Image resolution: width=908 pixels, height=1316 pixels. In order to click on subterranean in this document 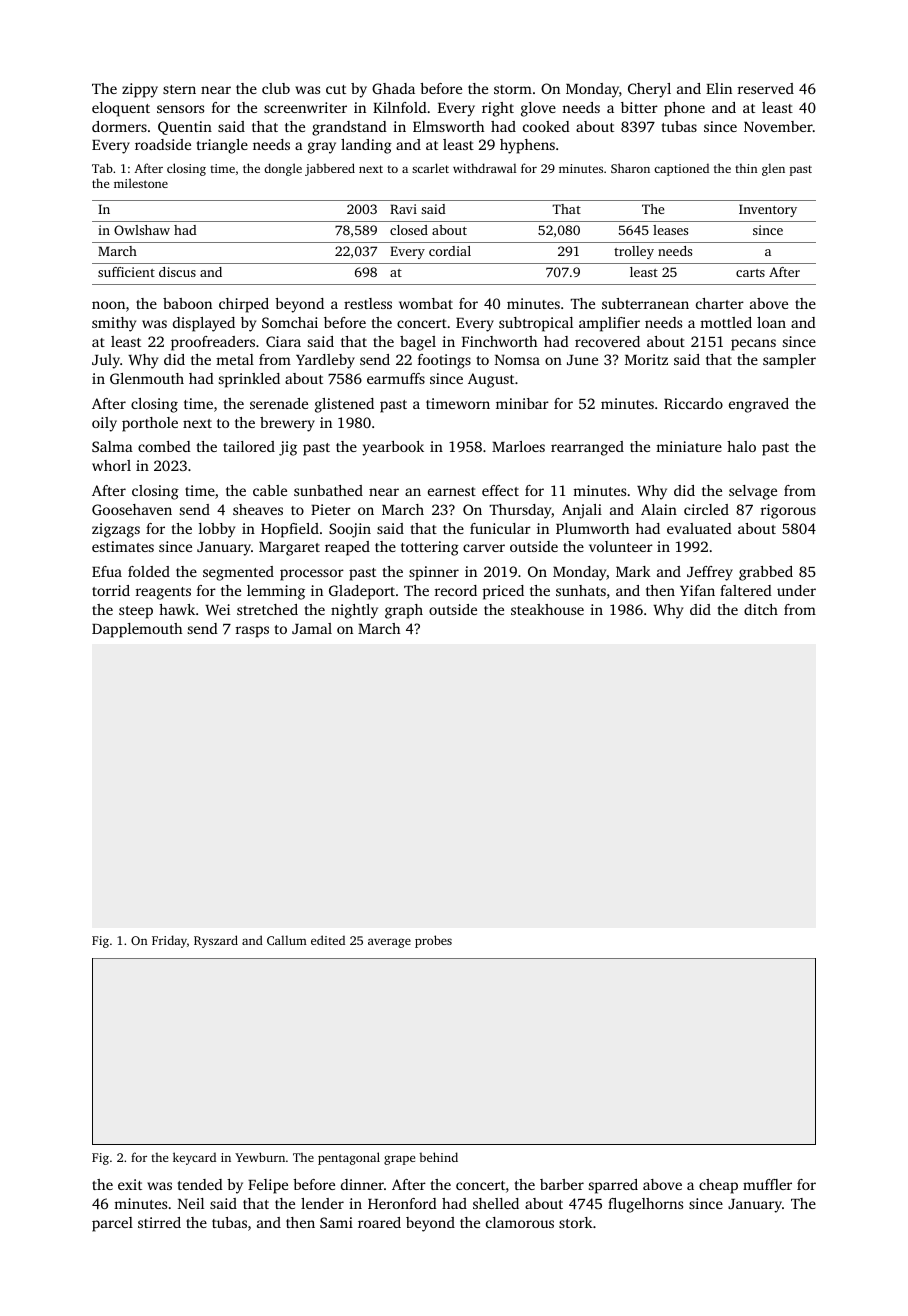, I will do `click(645, 303)`.
